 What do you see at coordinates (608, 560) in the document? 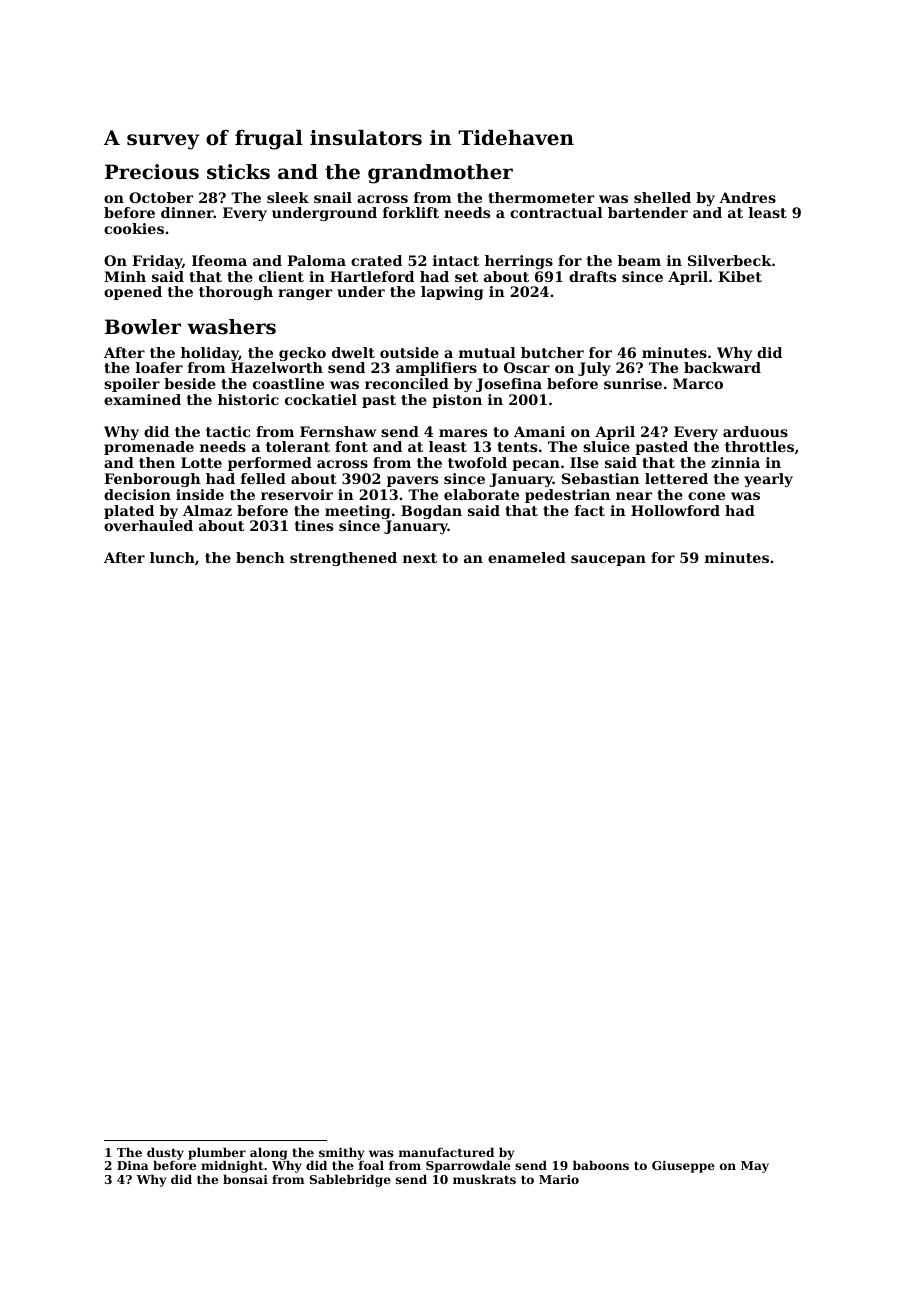
I see `saucepan` at bounding box center [608, 560].
